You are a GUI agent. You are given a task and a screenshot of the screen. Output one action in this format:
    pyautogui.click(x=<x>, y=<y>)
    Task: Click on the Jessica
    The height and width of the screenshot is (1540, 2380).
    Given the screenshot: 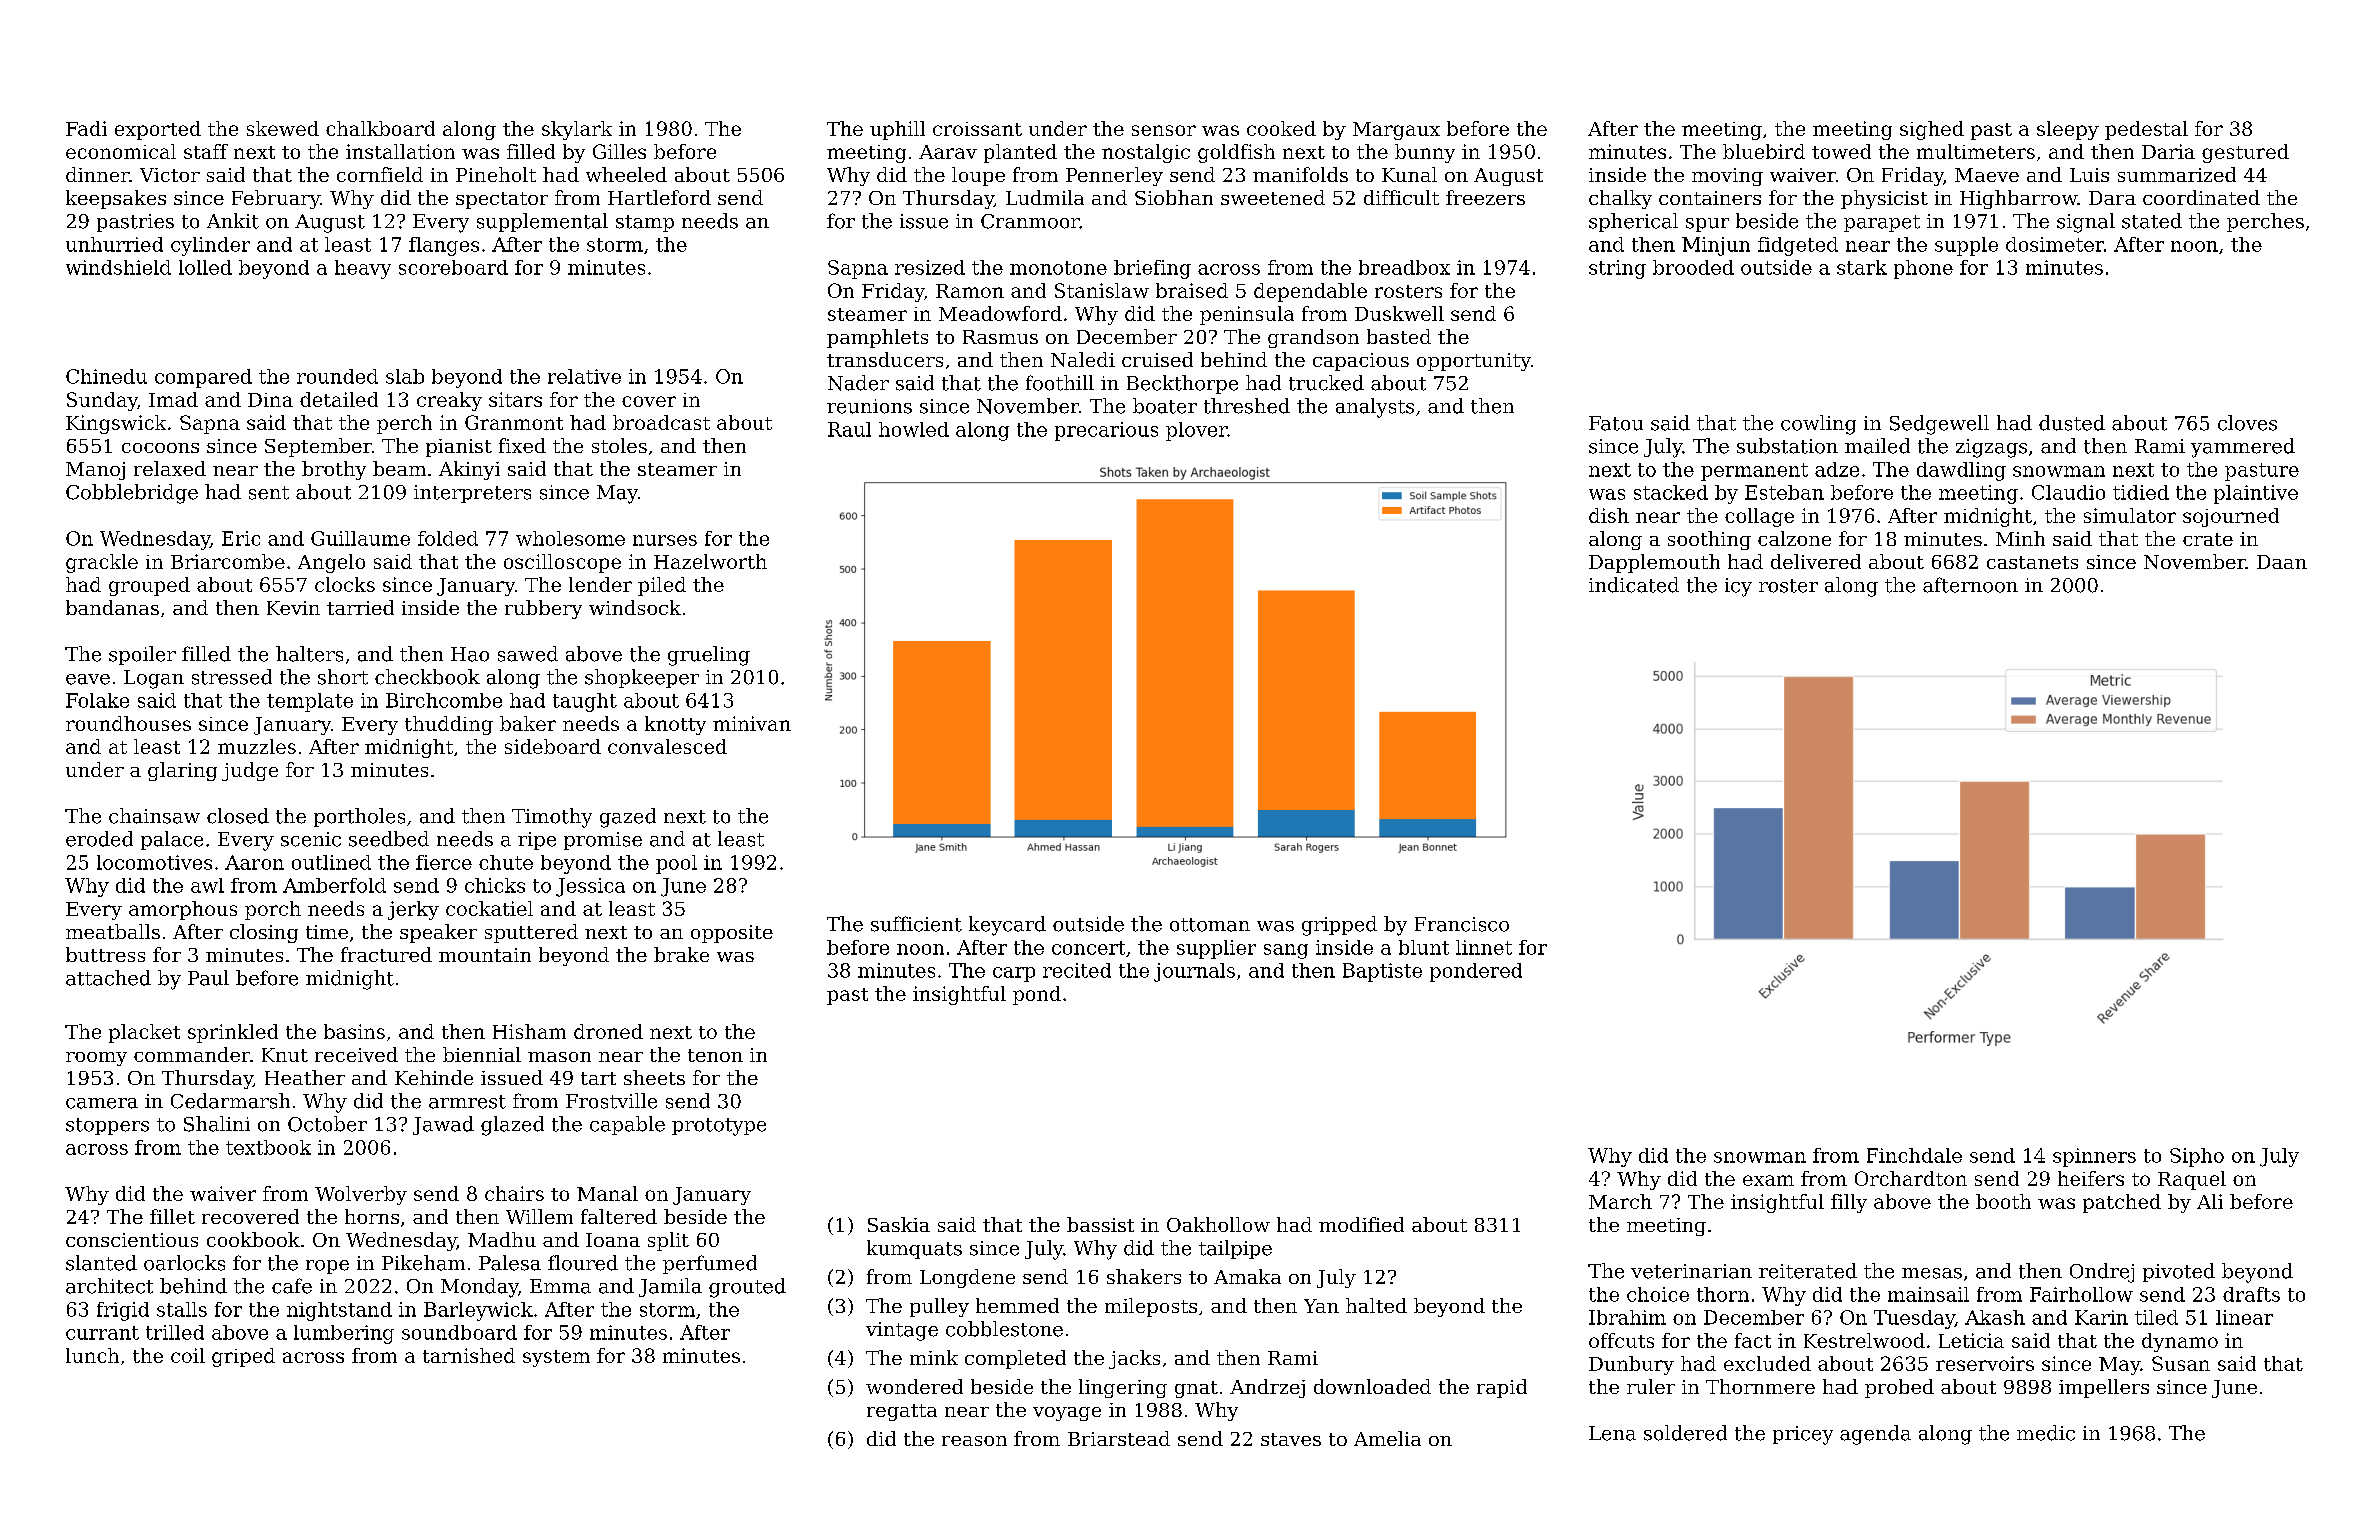 What is the action you would take?
    pyautogui.click(x=590, y=887)
